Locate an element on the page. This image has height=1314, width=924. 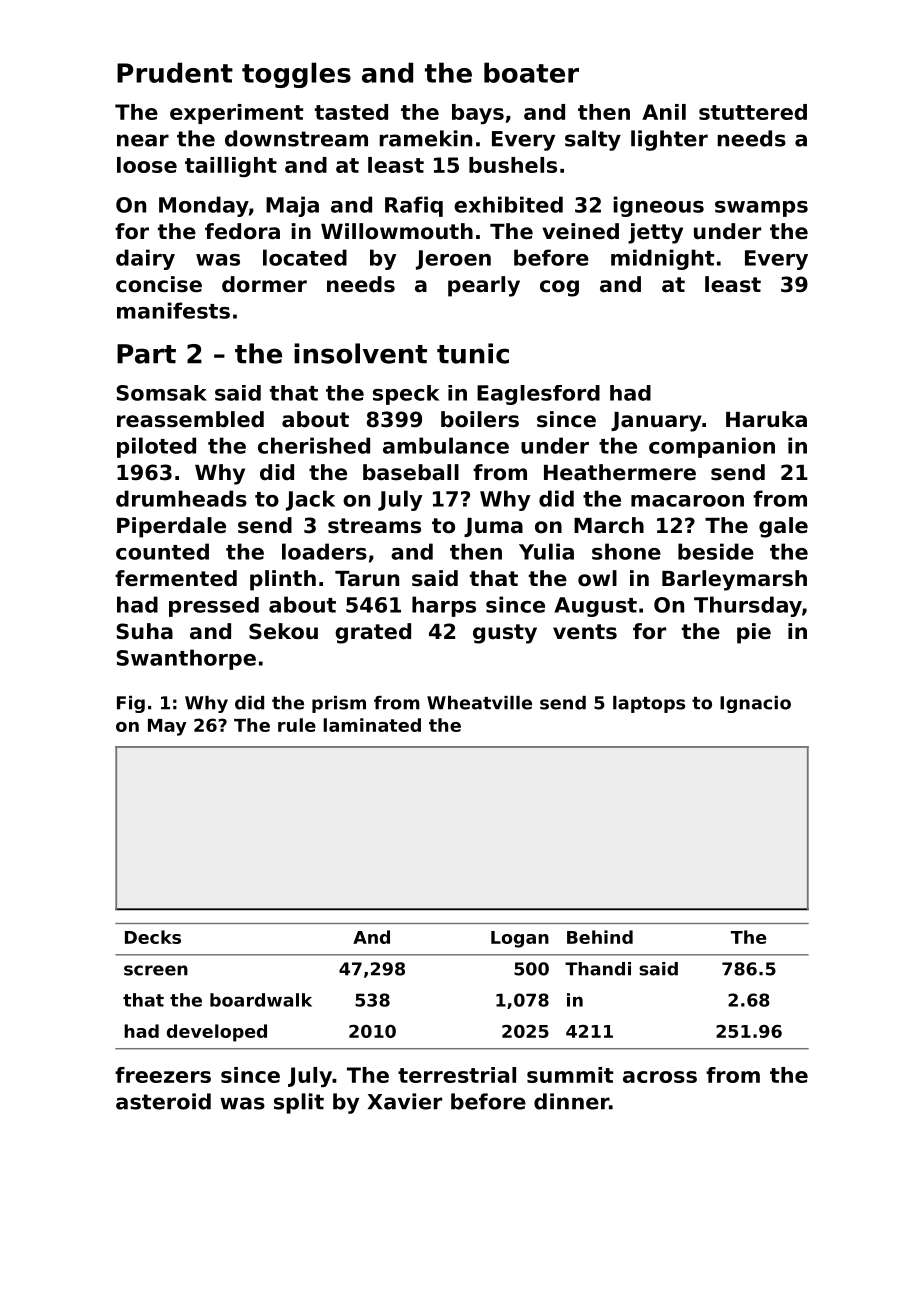
Prudent is located at coordinates (175, 72).
